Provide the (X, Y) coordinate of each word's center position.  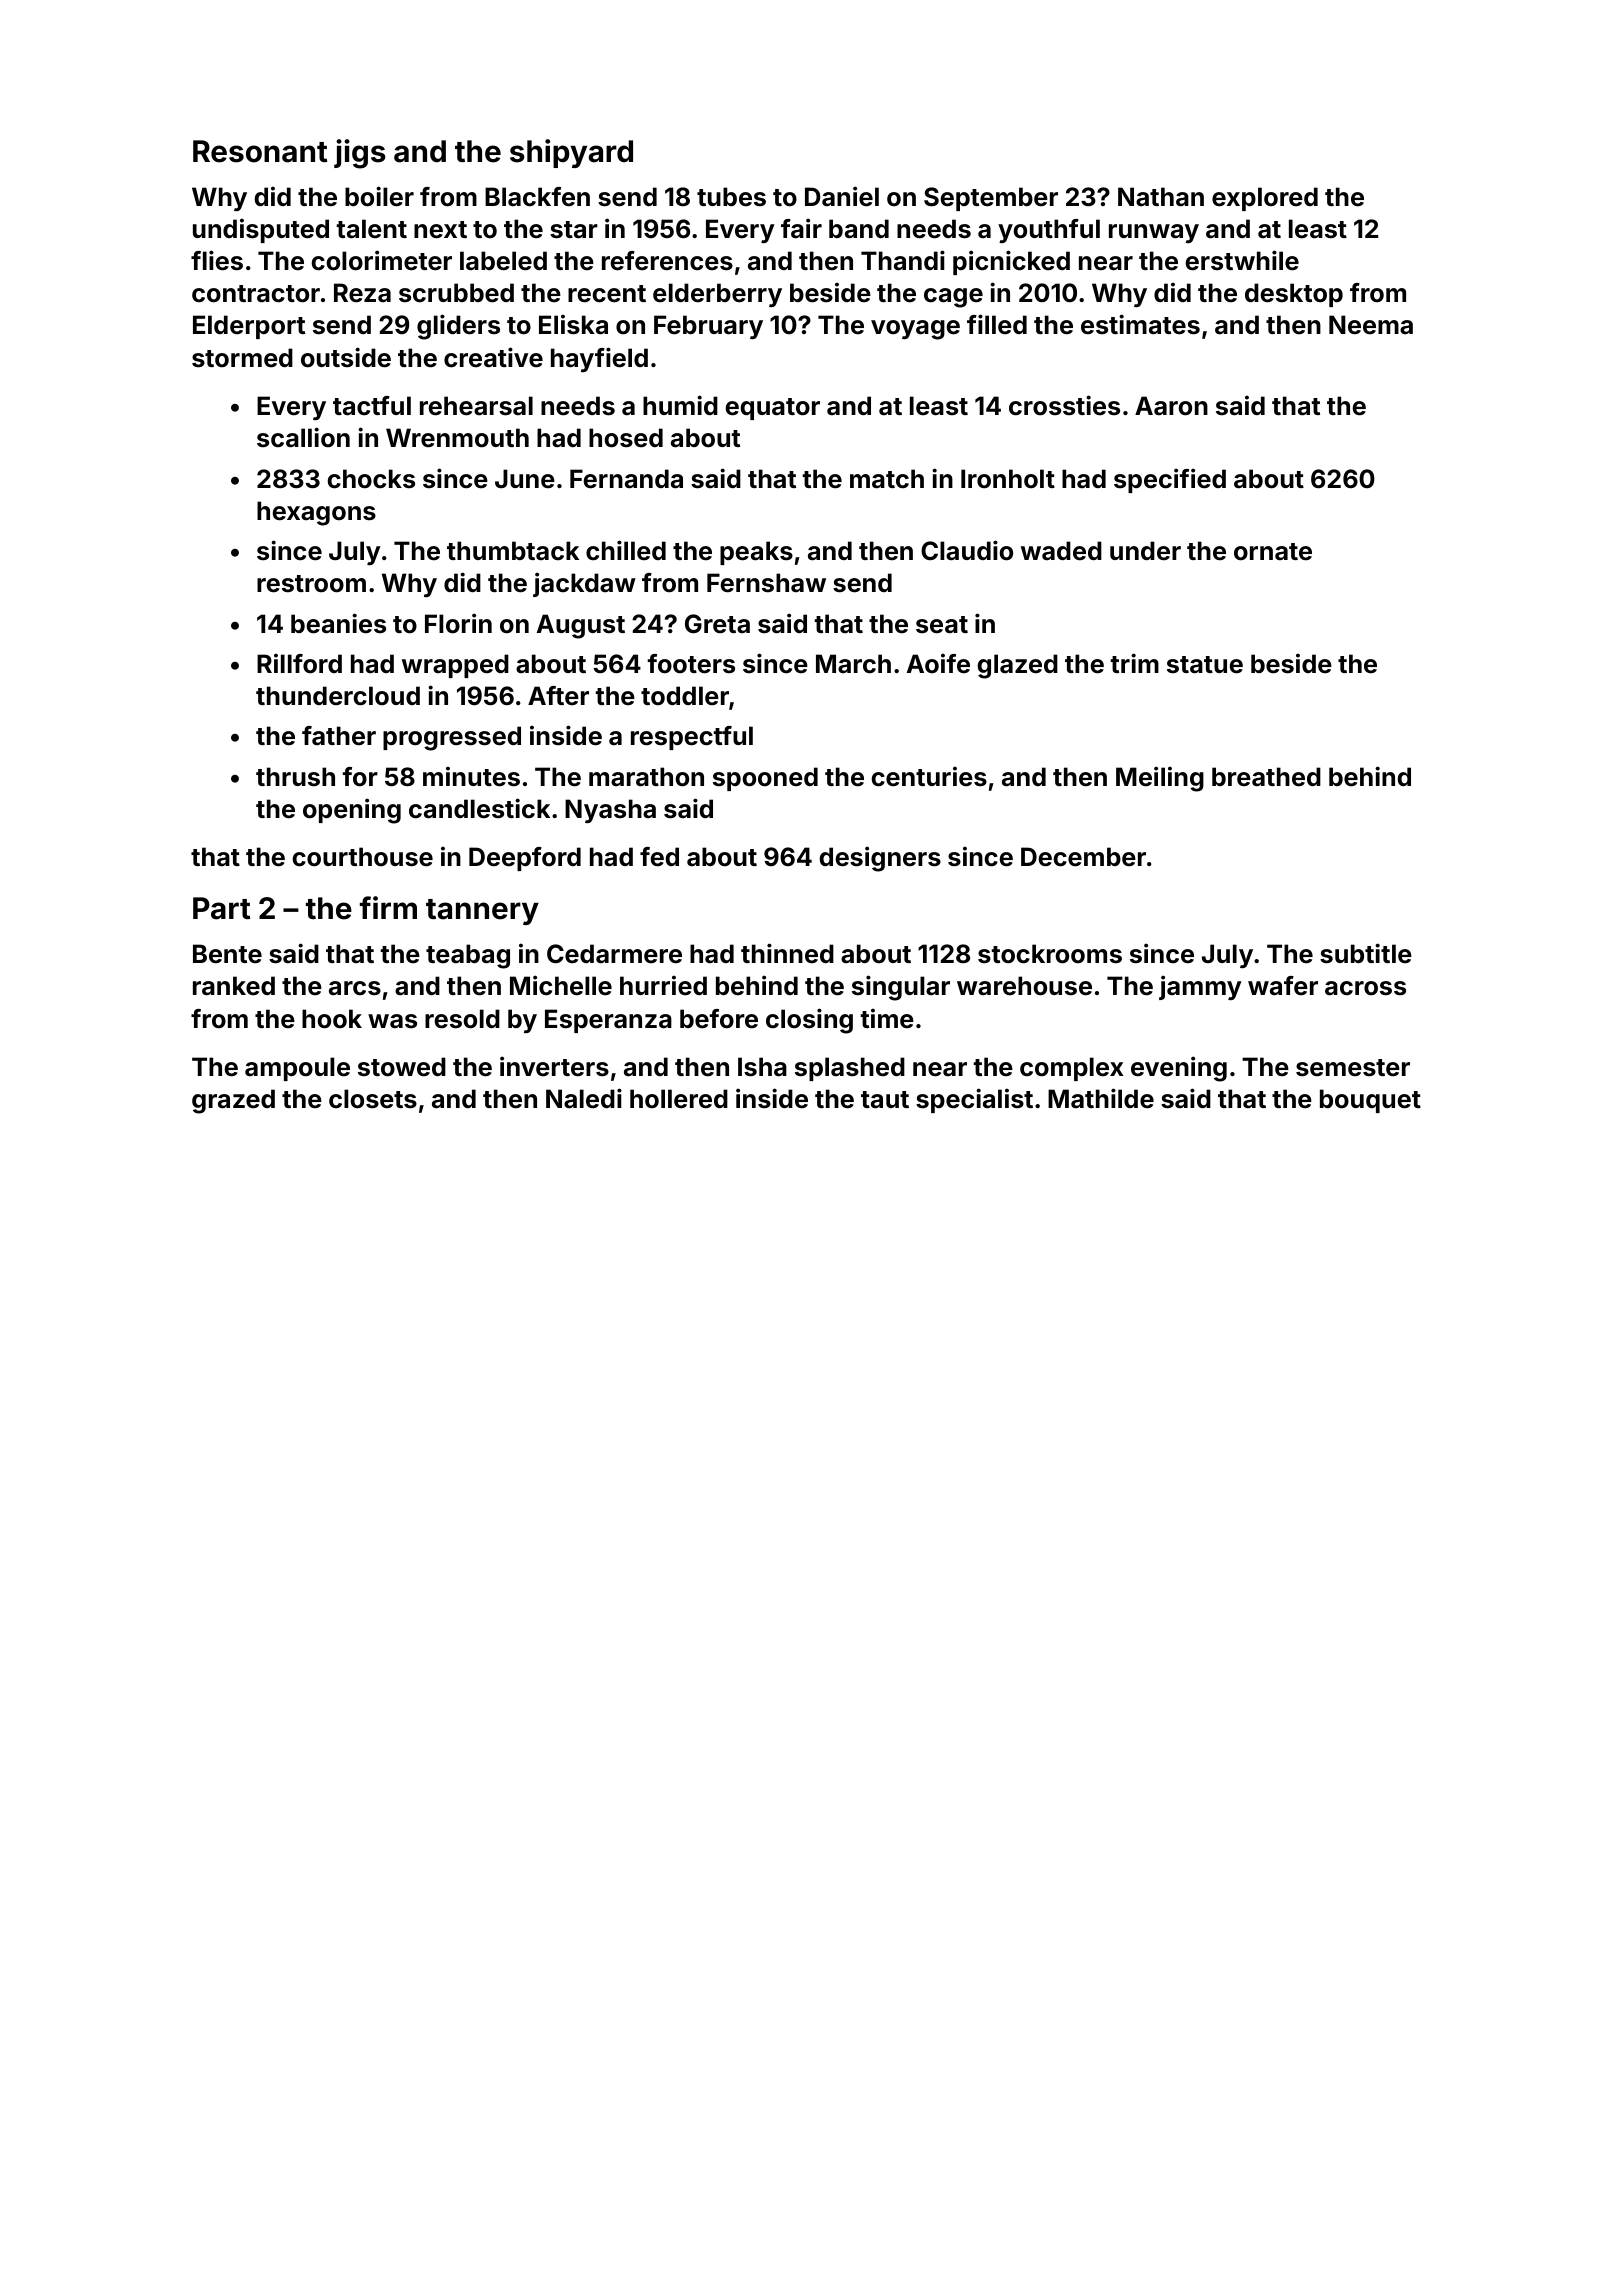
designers (880, 859)
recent (607, 294)
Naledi (584, 1098)
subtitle (1366, 953)
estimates (1140, 324)
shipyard (571, 153)
